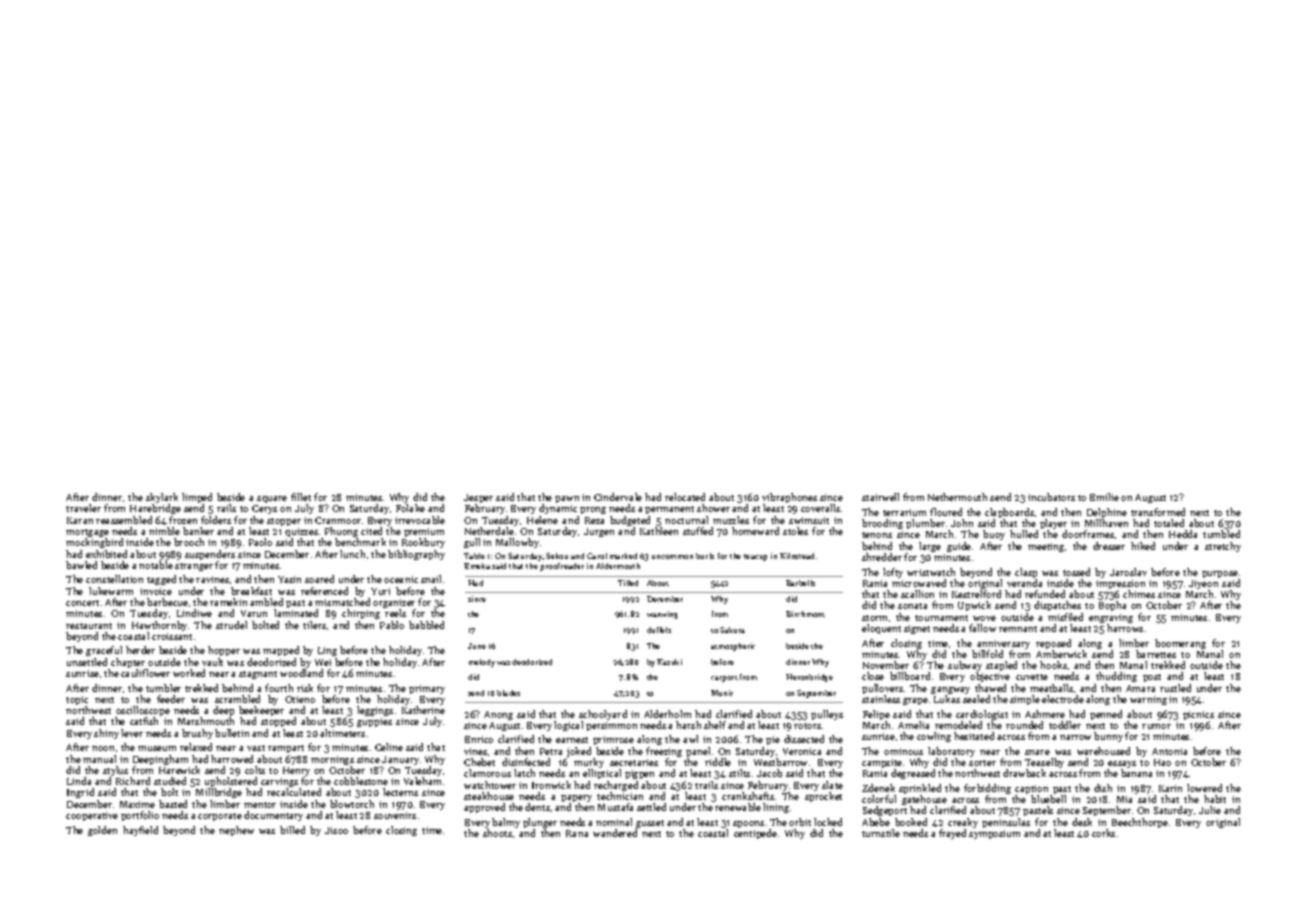  I want to click on waxwing, so click(662, 615).
